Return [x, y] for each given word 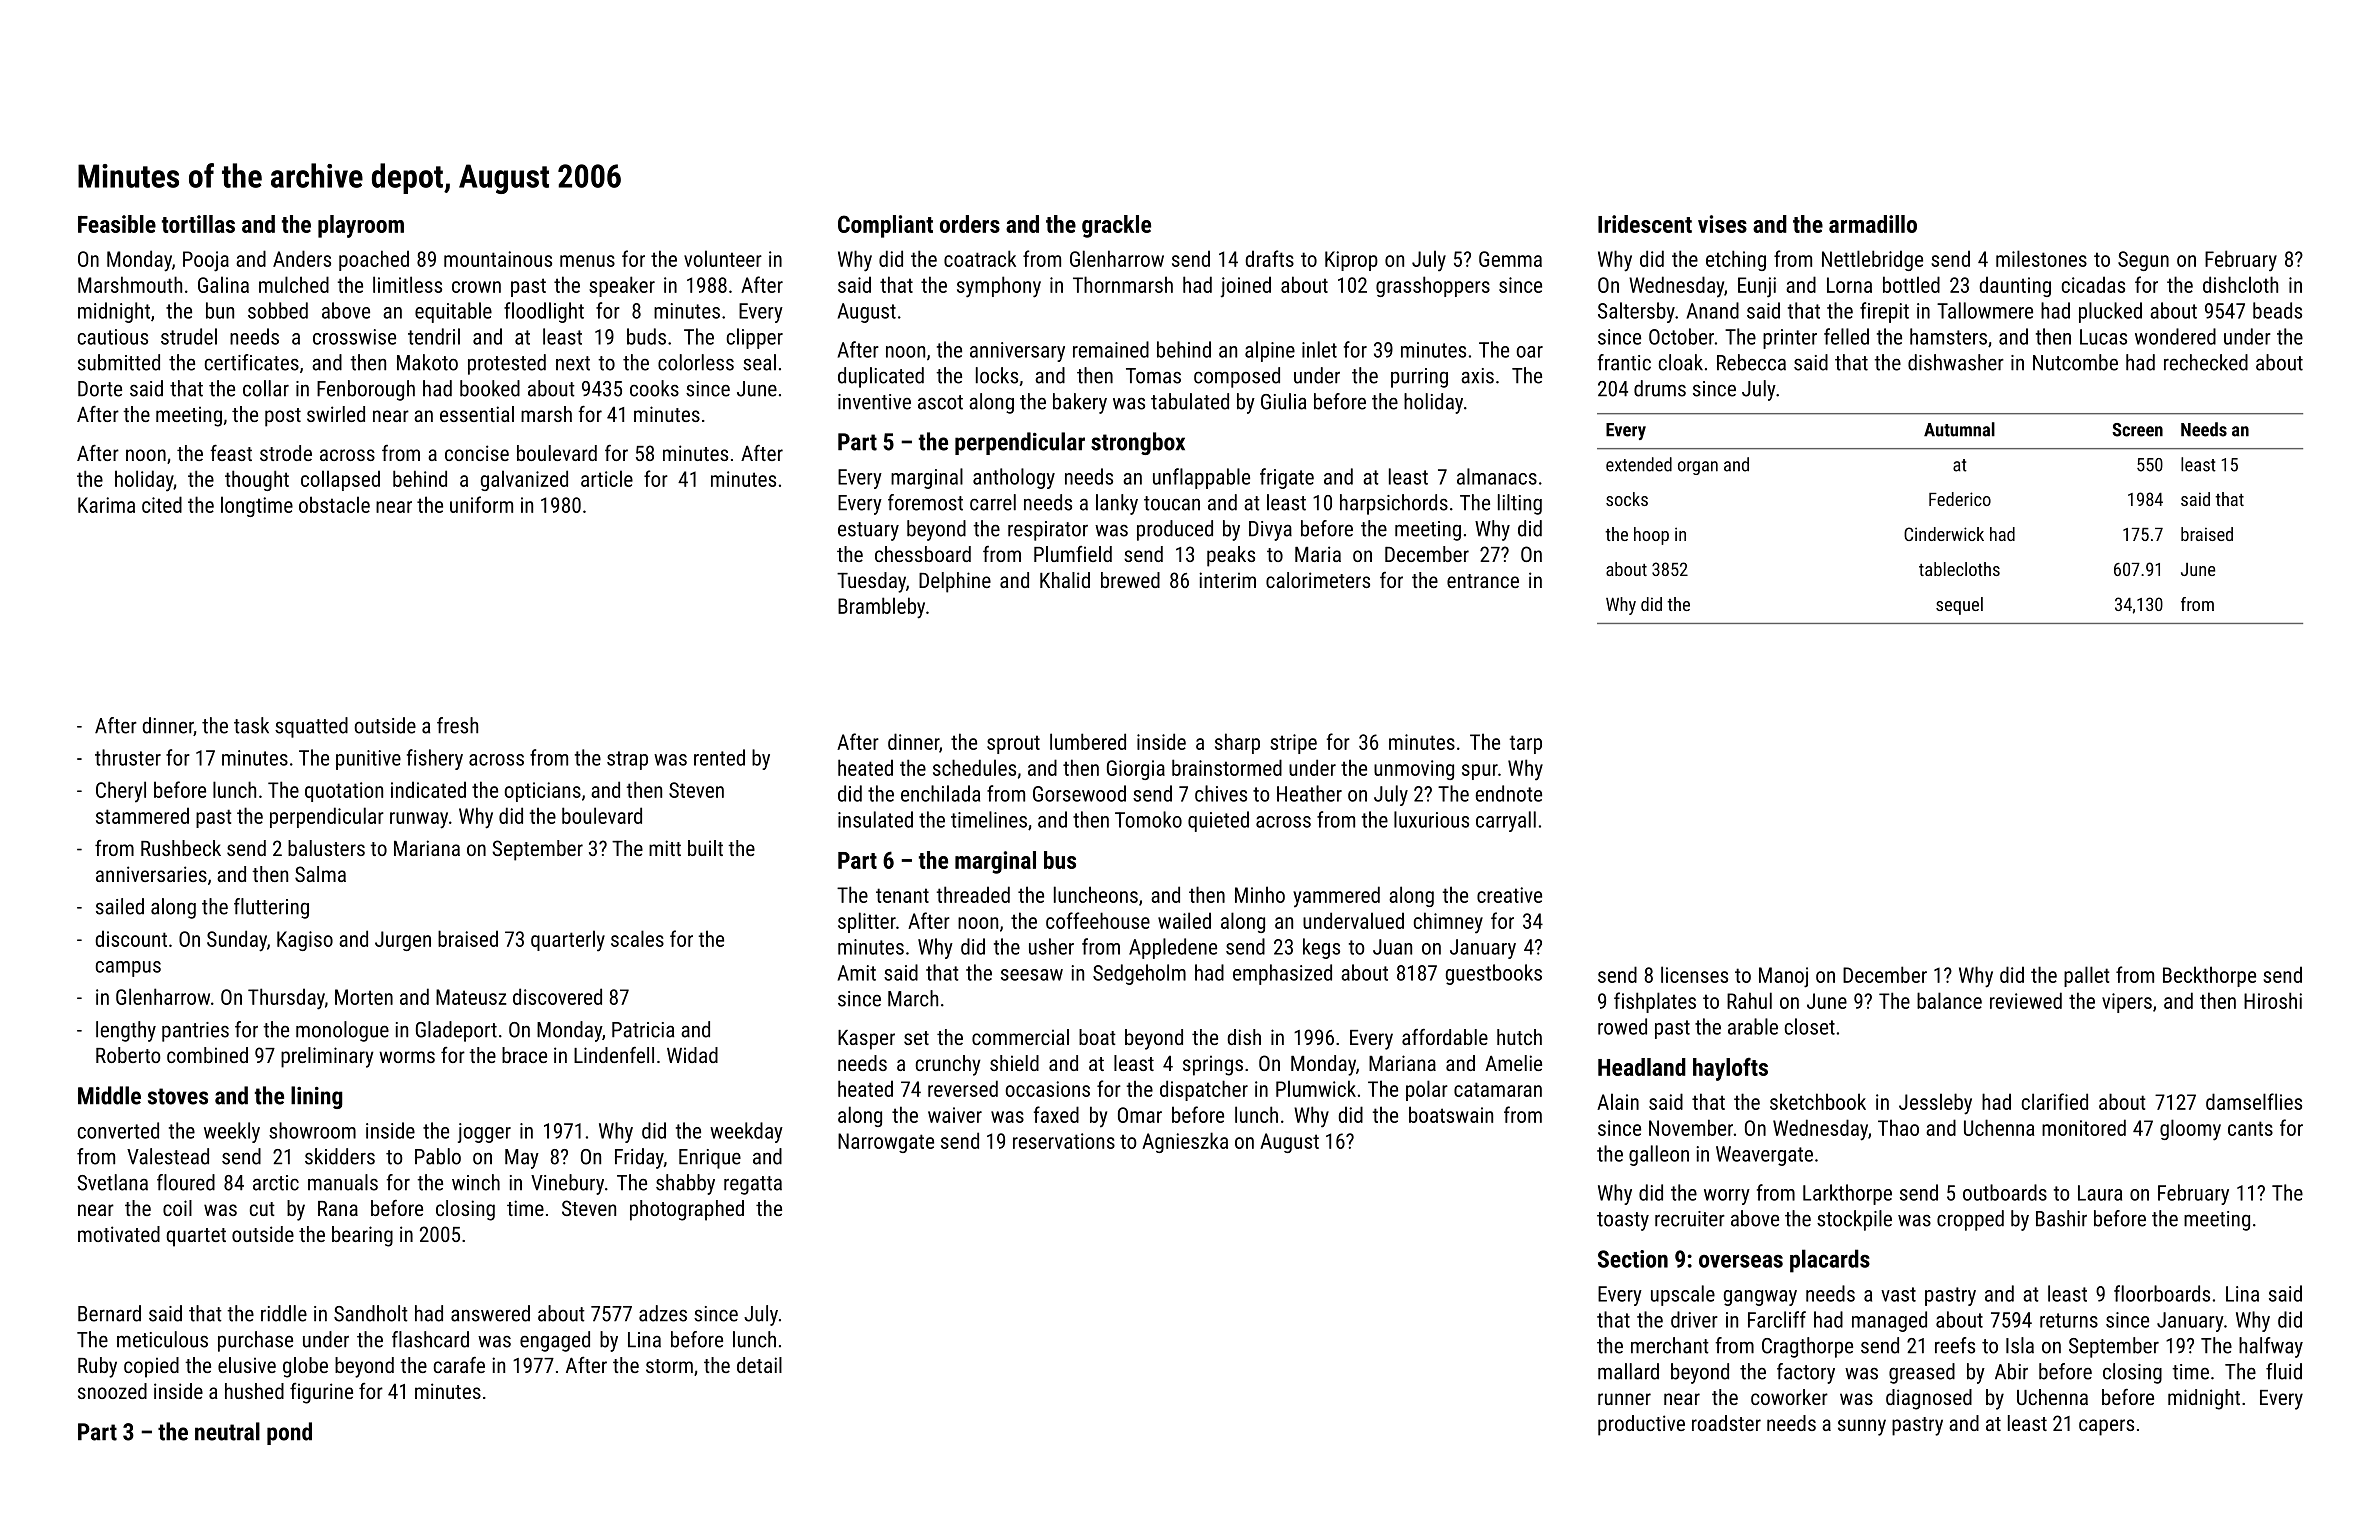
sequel [1959, 606]
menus [587, 261]
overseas [1741, 1261]
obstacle [334, 504]
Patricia [643, 1030]
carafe [459, 1365]
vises [1722, 224]
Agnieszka [1185, 1142]
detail [759, 1365]
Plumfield [1073, 554]
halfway [2271, 1347]
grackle [1116, 226]
